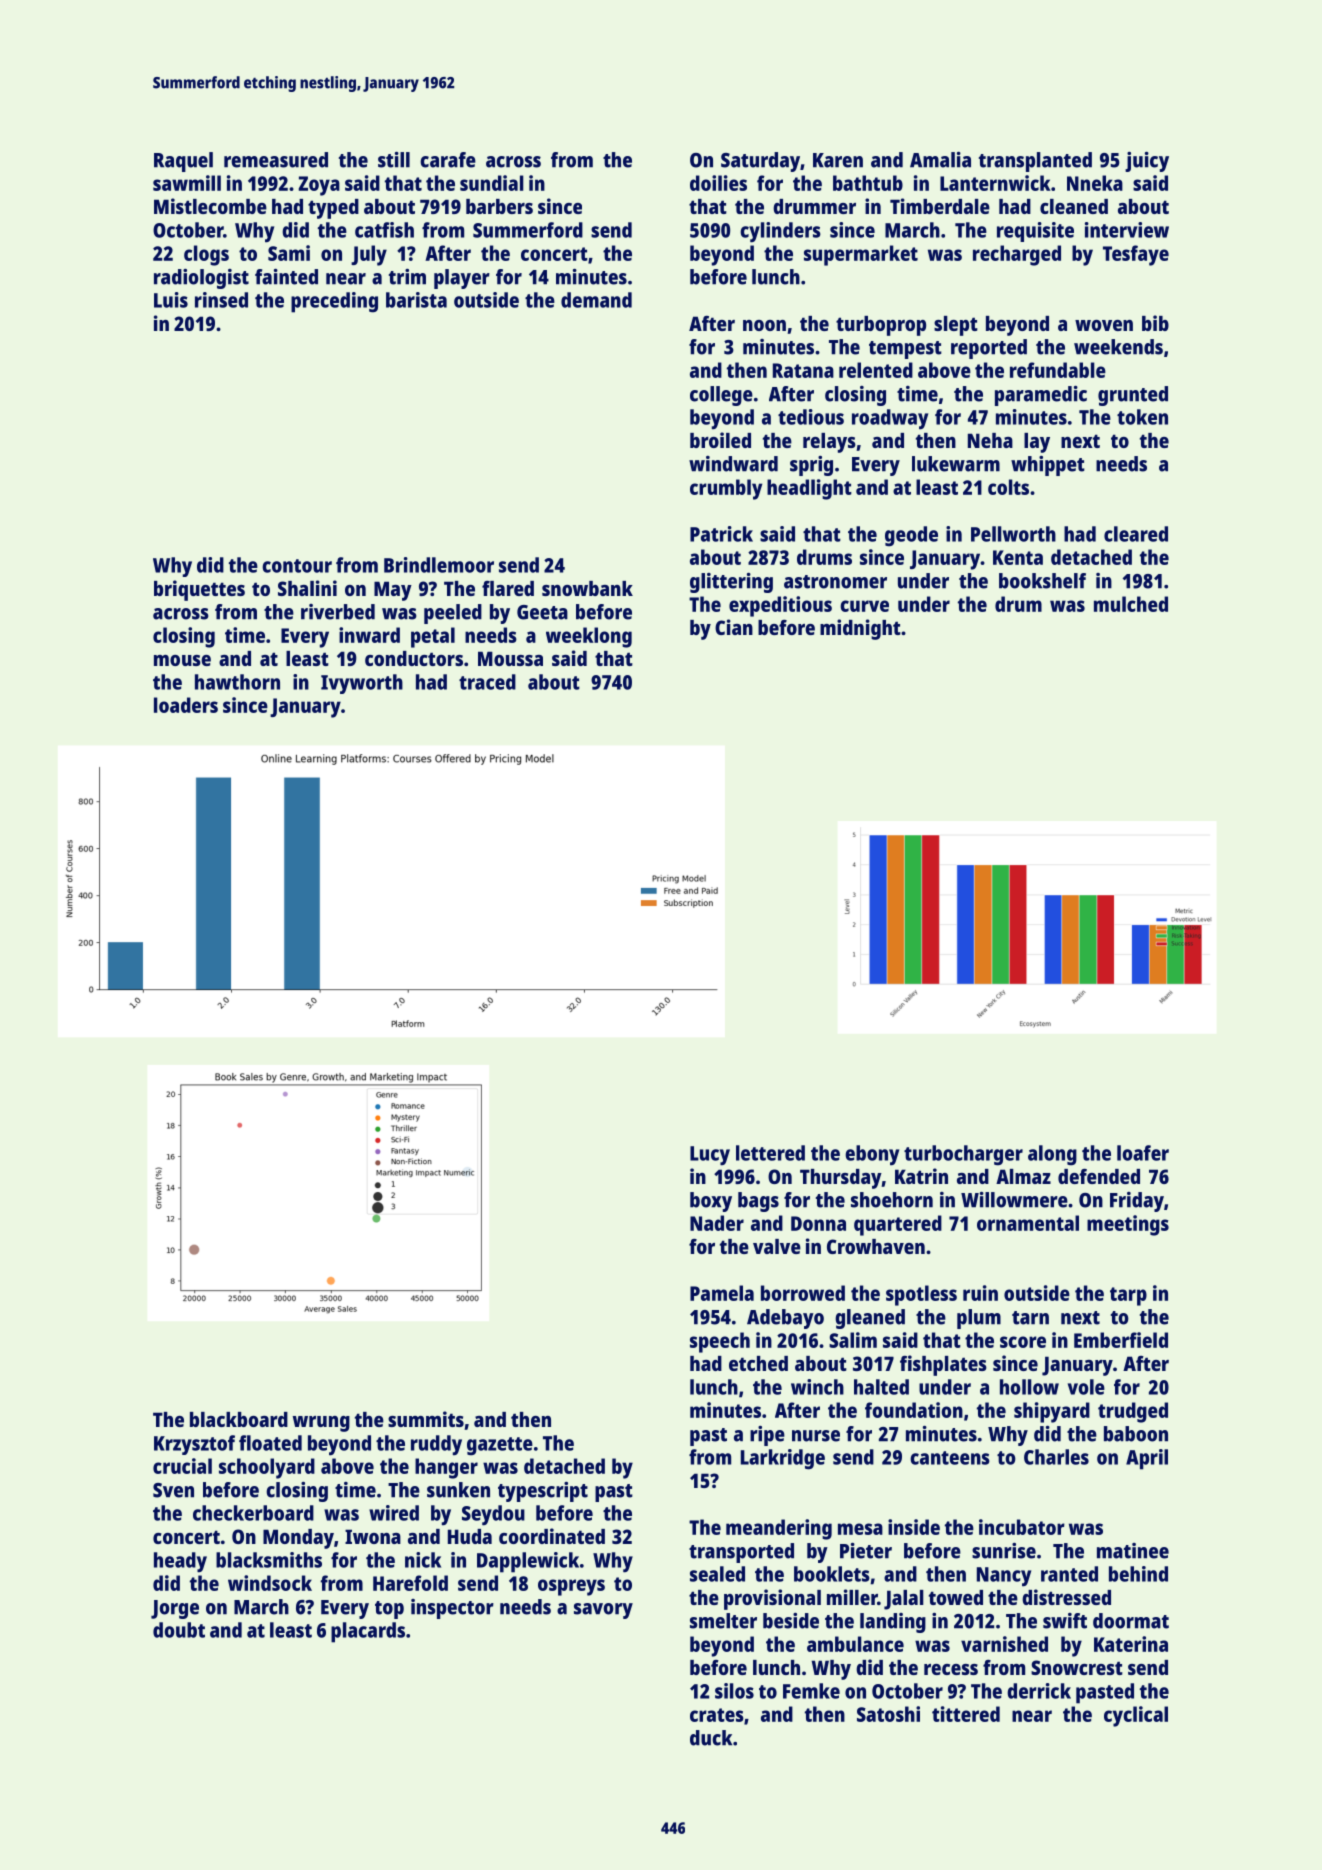 This image has height=1870, width=1322. I want to click on remeasured, so click(276, 160).
